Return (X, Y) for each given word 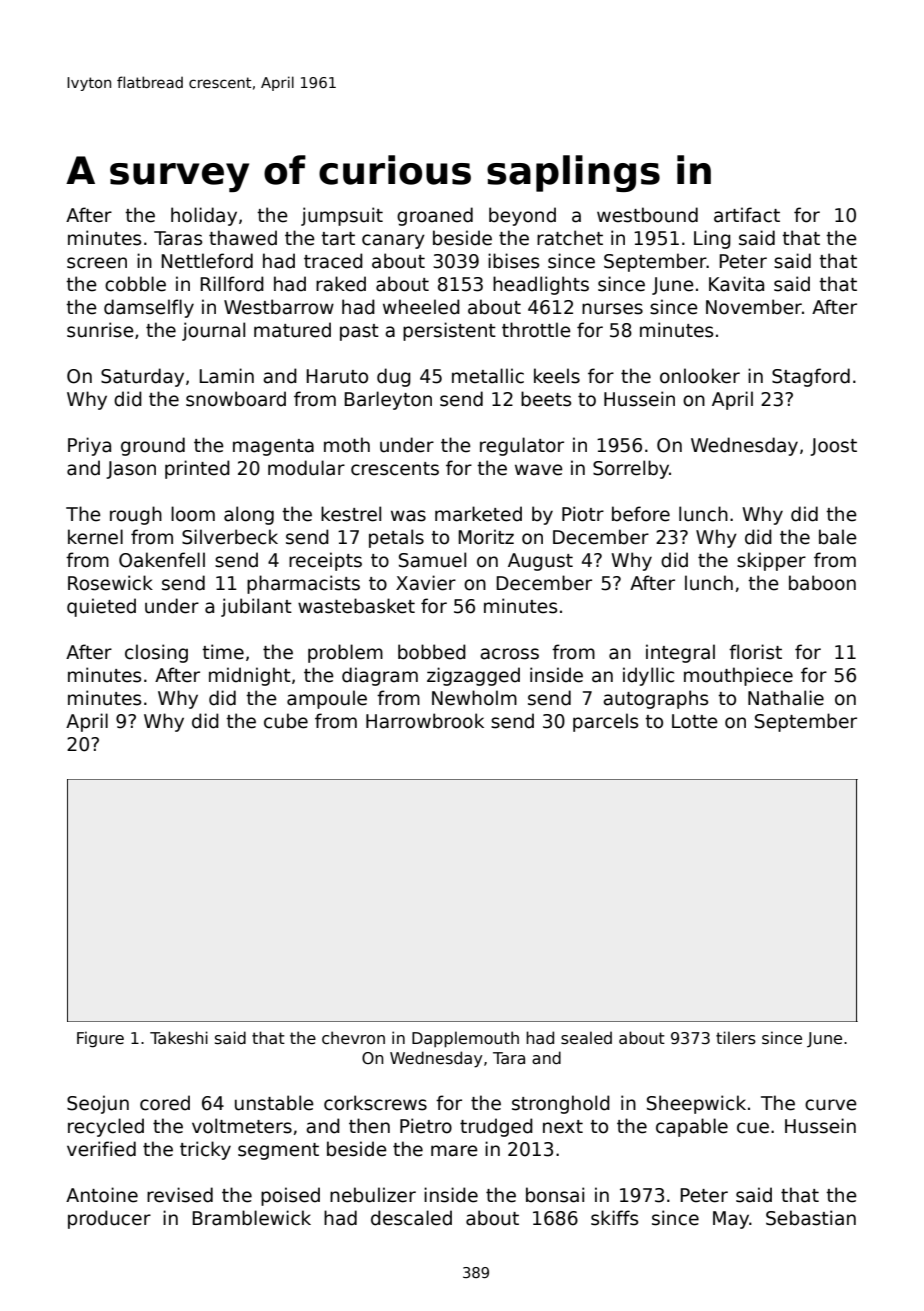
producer (109, 1219)
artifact (747, 215)
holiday (204, 216)
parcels (605, 722)
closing (156, 653)
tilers (736, 1038)
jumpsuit (342, 216)
